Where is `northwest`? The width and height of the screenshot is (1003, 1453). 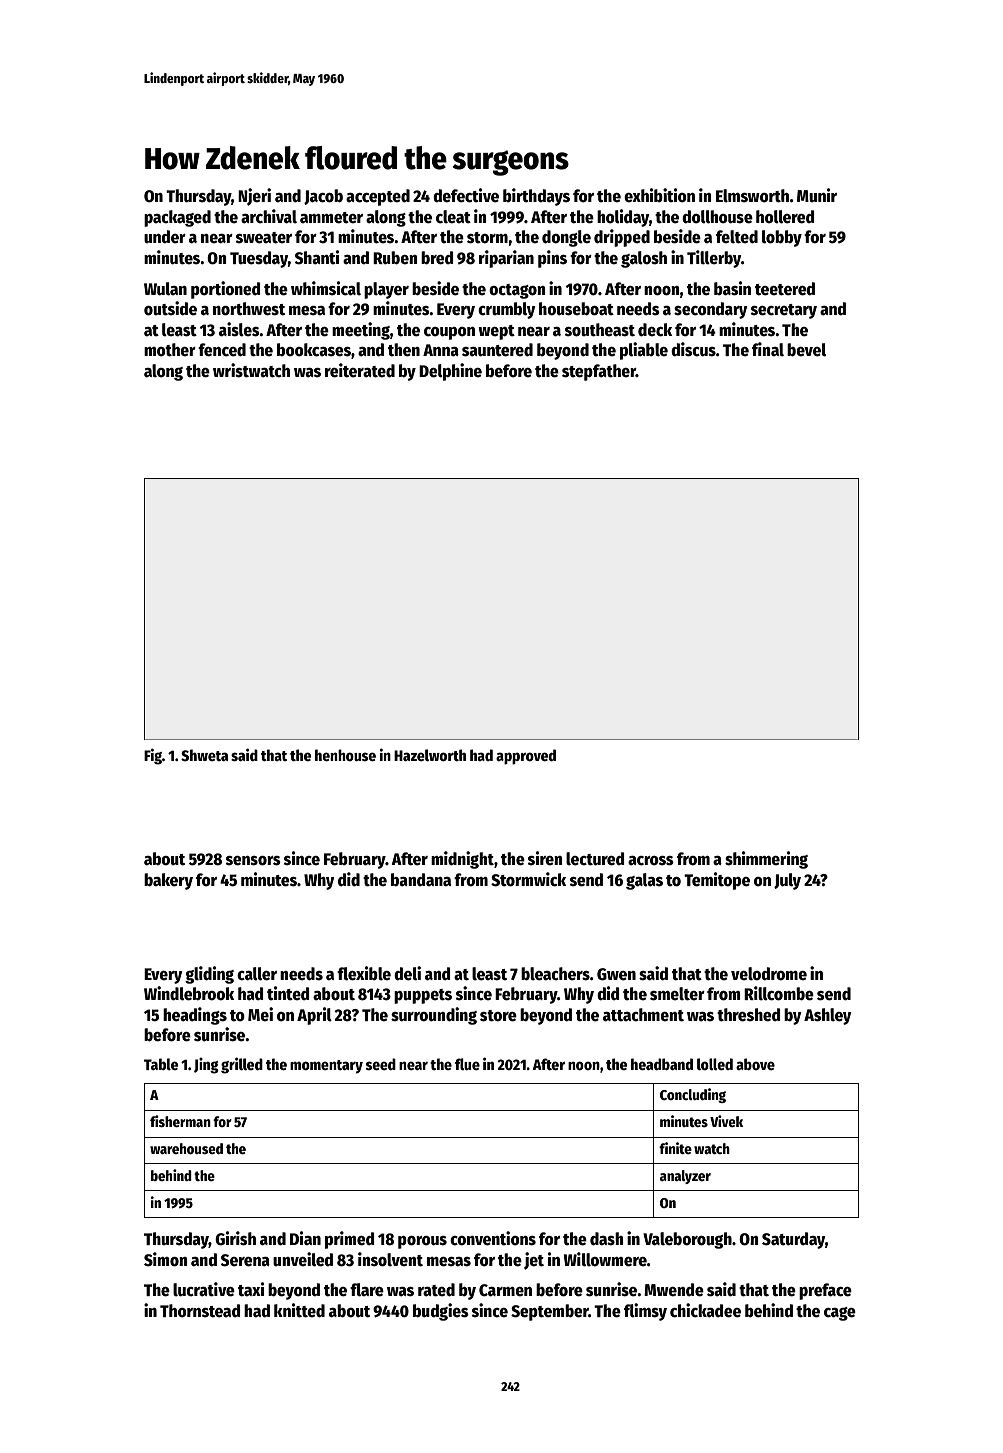 northwest is located at coordinates (249, 309).
